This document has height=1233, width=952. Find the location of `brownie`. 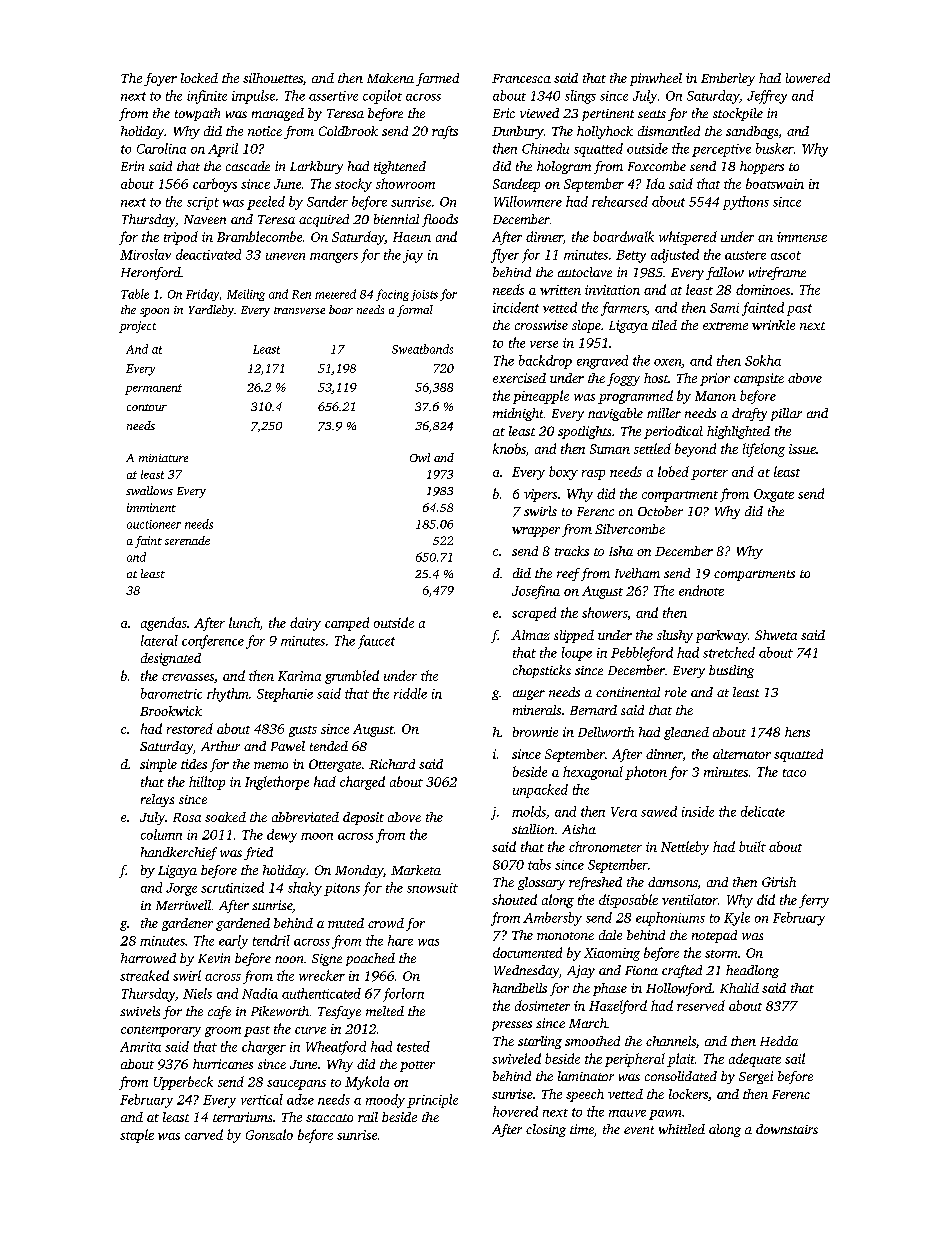

brownie is located at coordinates (535, 732).
